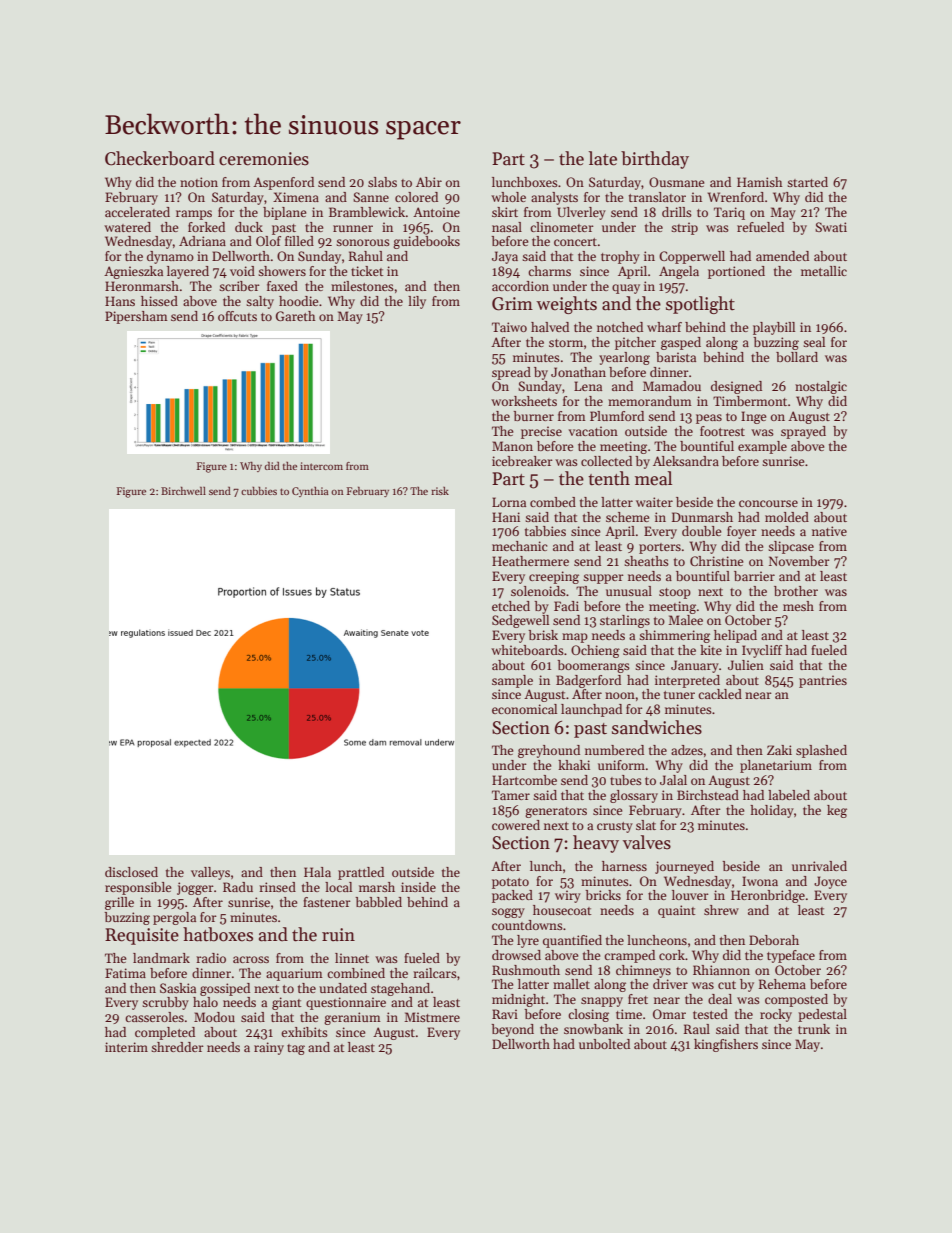 The width and height of the screenshot is (952, 1233). What do you see at coordinates (556, 812) in the screenshot?
I see `generators` at bounding box center [556, 812].
